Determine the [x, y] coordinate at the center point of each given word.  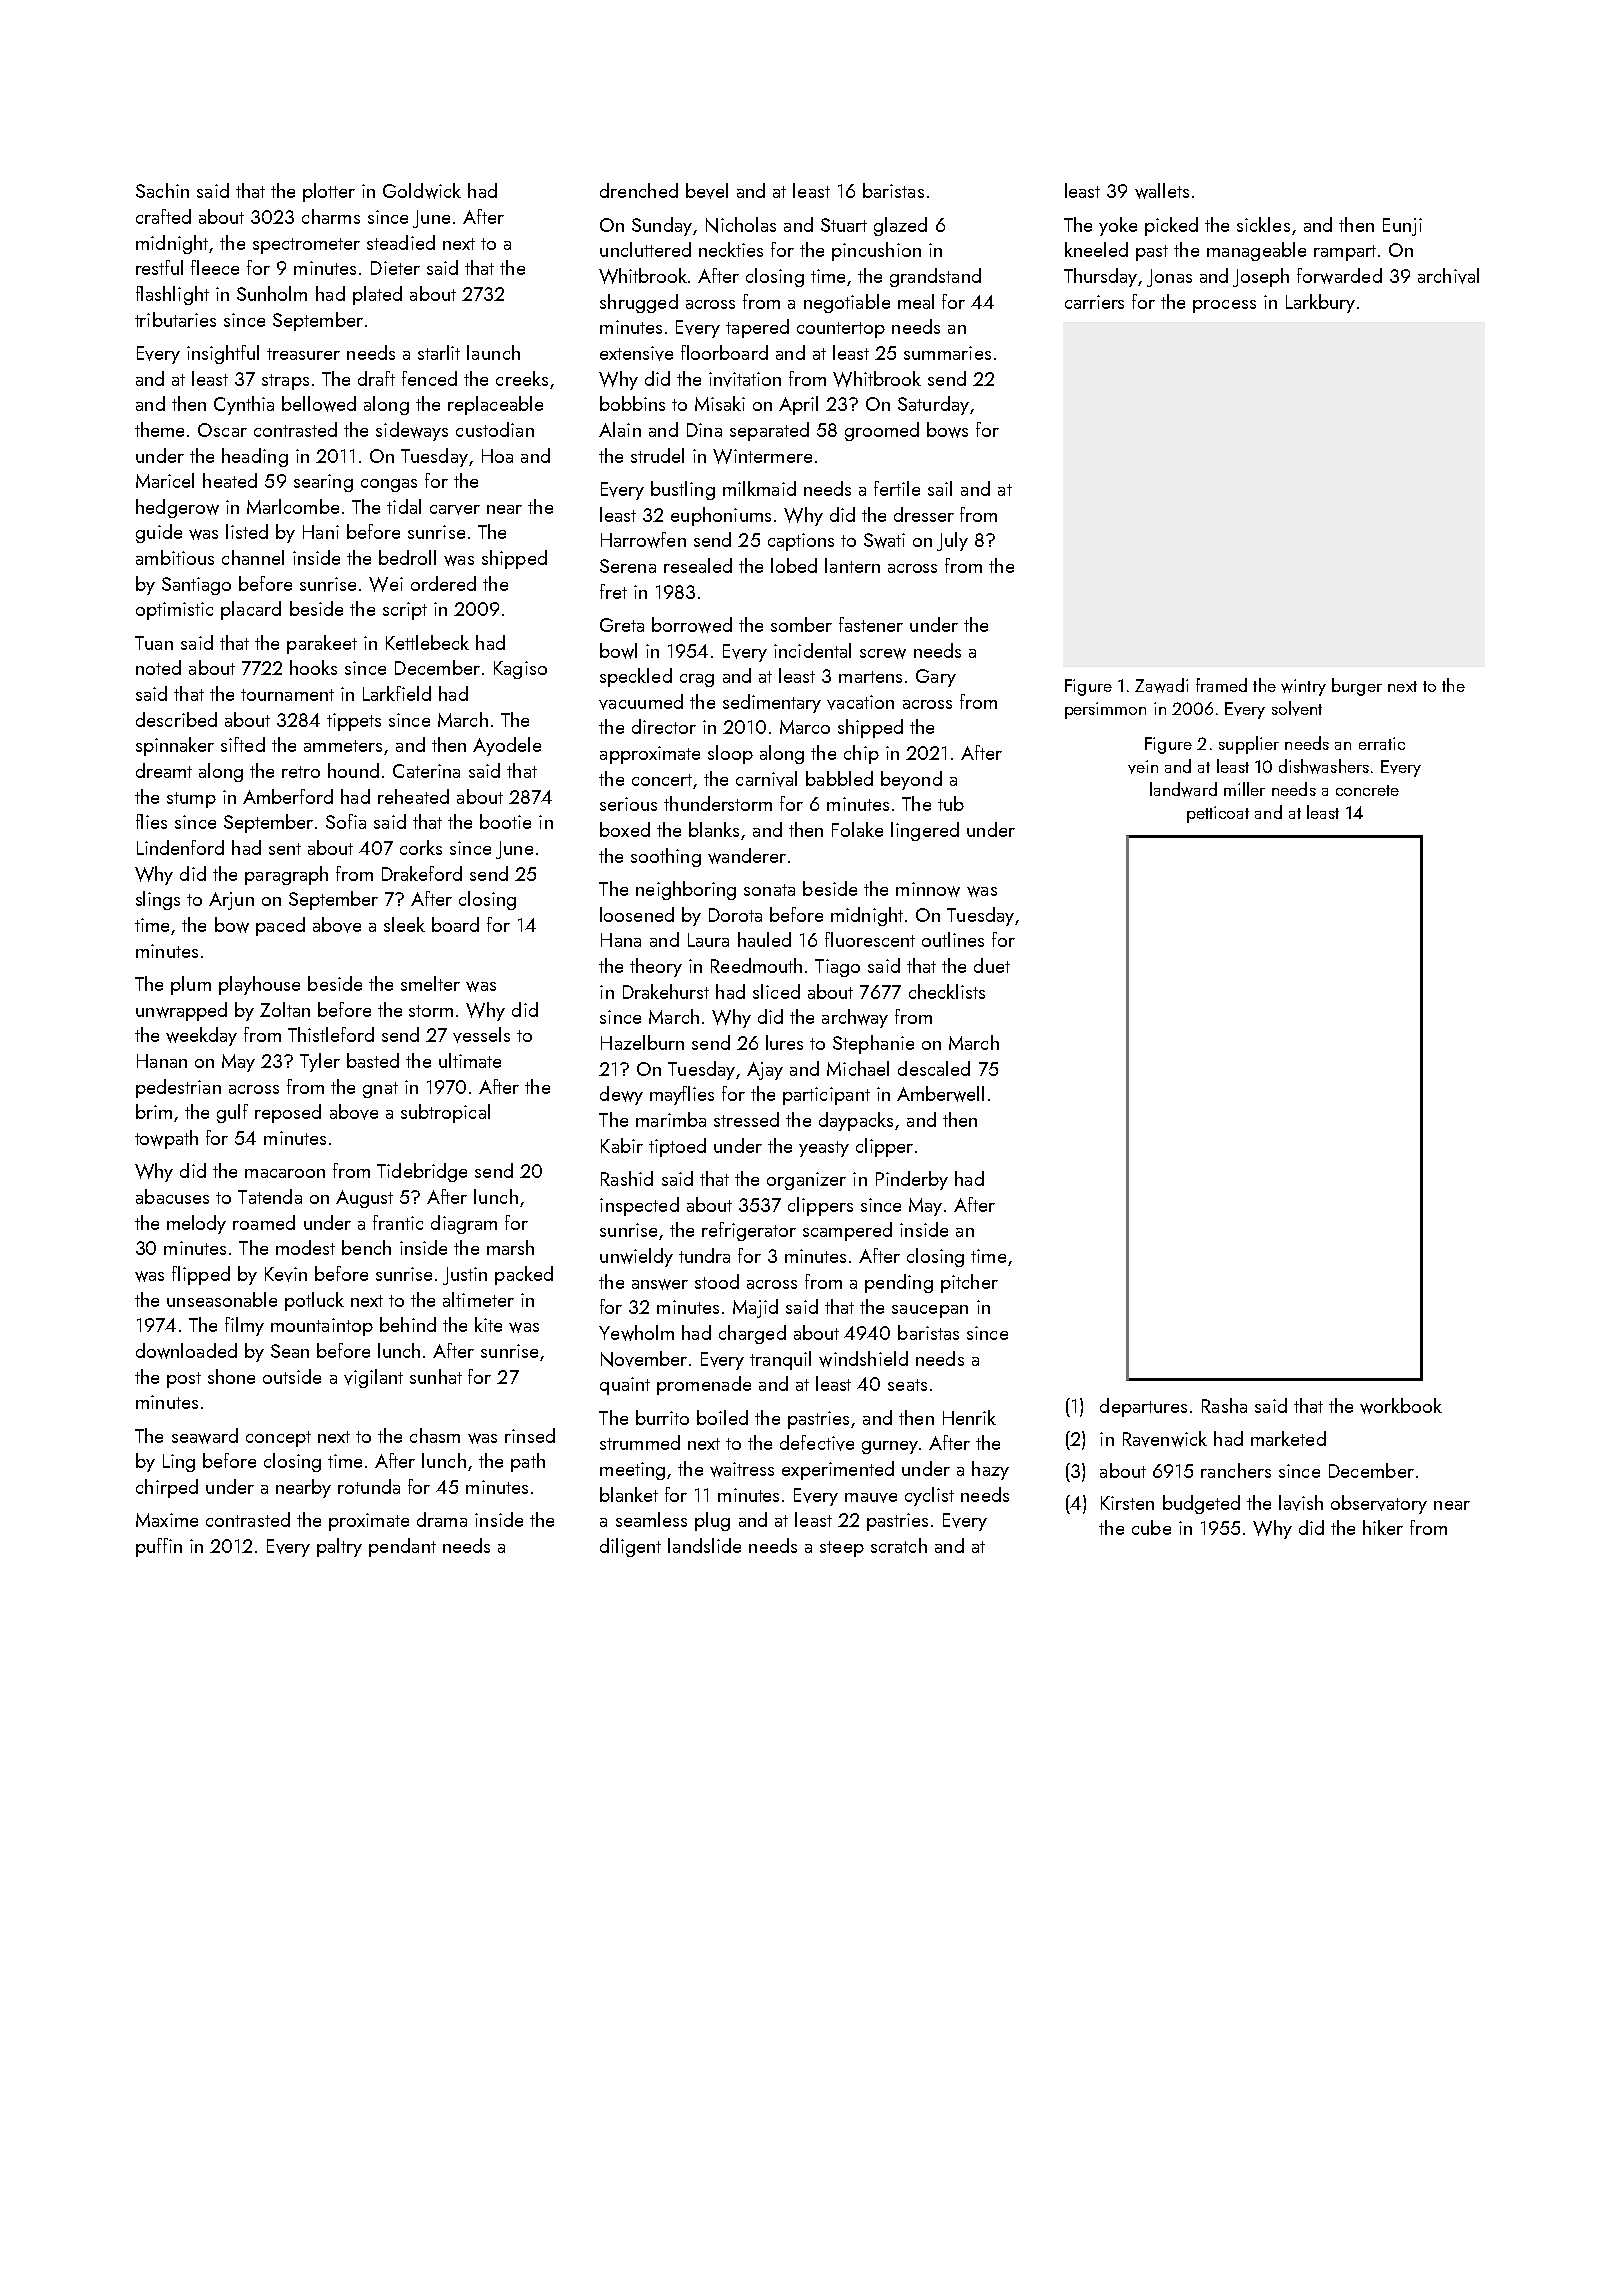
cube [1151, 1527]
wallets [1162, 191]
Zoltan [285, 1009]
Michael [858, 1068]
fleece [215, 267]
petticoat [1218, 814]
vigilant [373, 1378]
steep [842, 1549]
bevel [707, 191]
